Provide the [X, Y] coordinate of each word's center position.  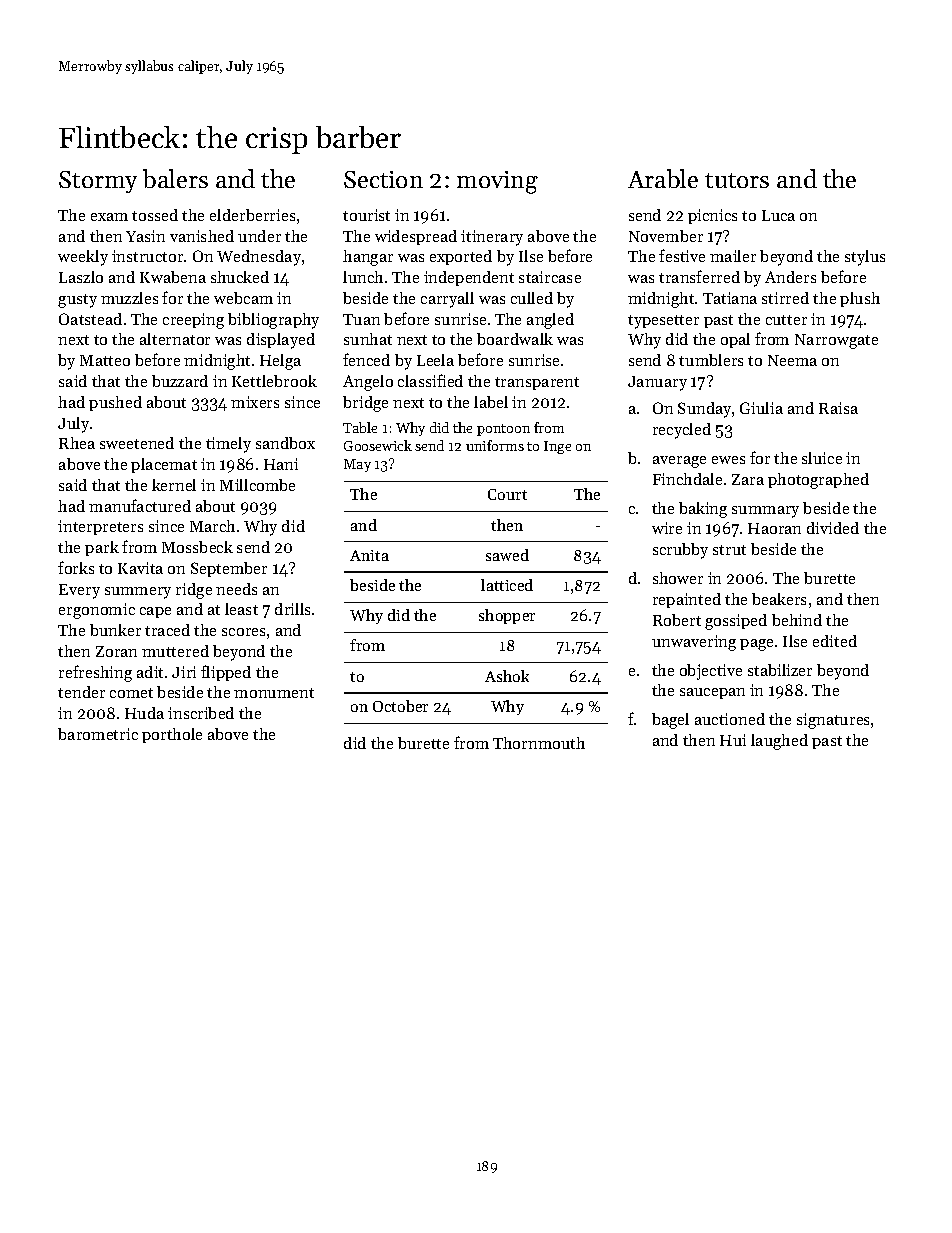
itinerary [492, 238]
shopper [507, 616]
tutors [737, 180]
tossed [155, 215]
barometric [98, 734]
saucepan [712, 693]
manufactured [140, 505]
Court [507, 494]
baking [703, 510]
